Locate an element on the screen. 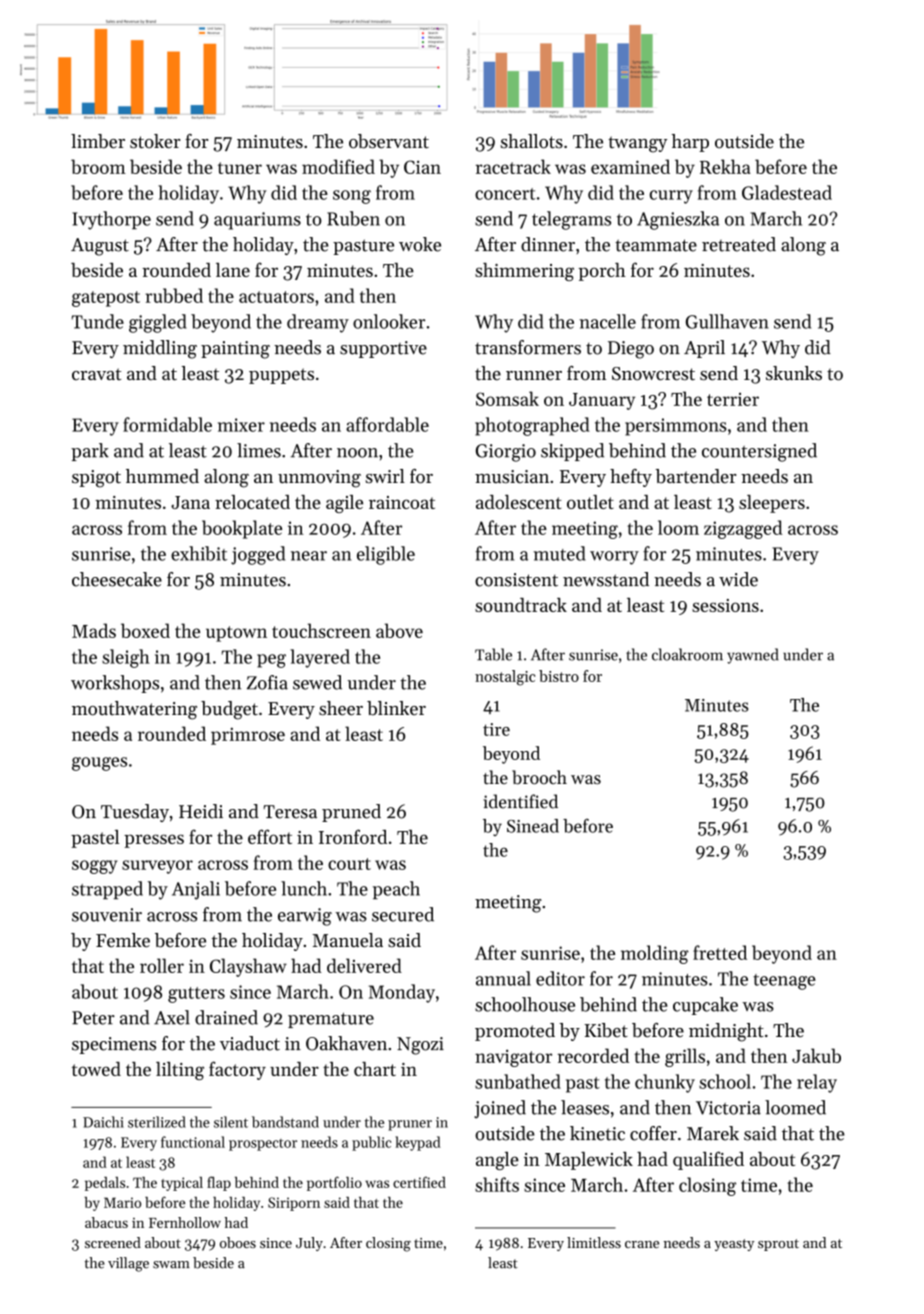 The width and height of the screenshot is (924, 1314). twangy is located at coordinates (637, 144).
